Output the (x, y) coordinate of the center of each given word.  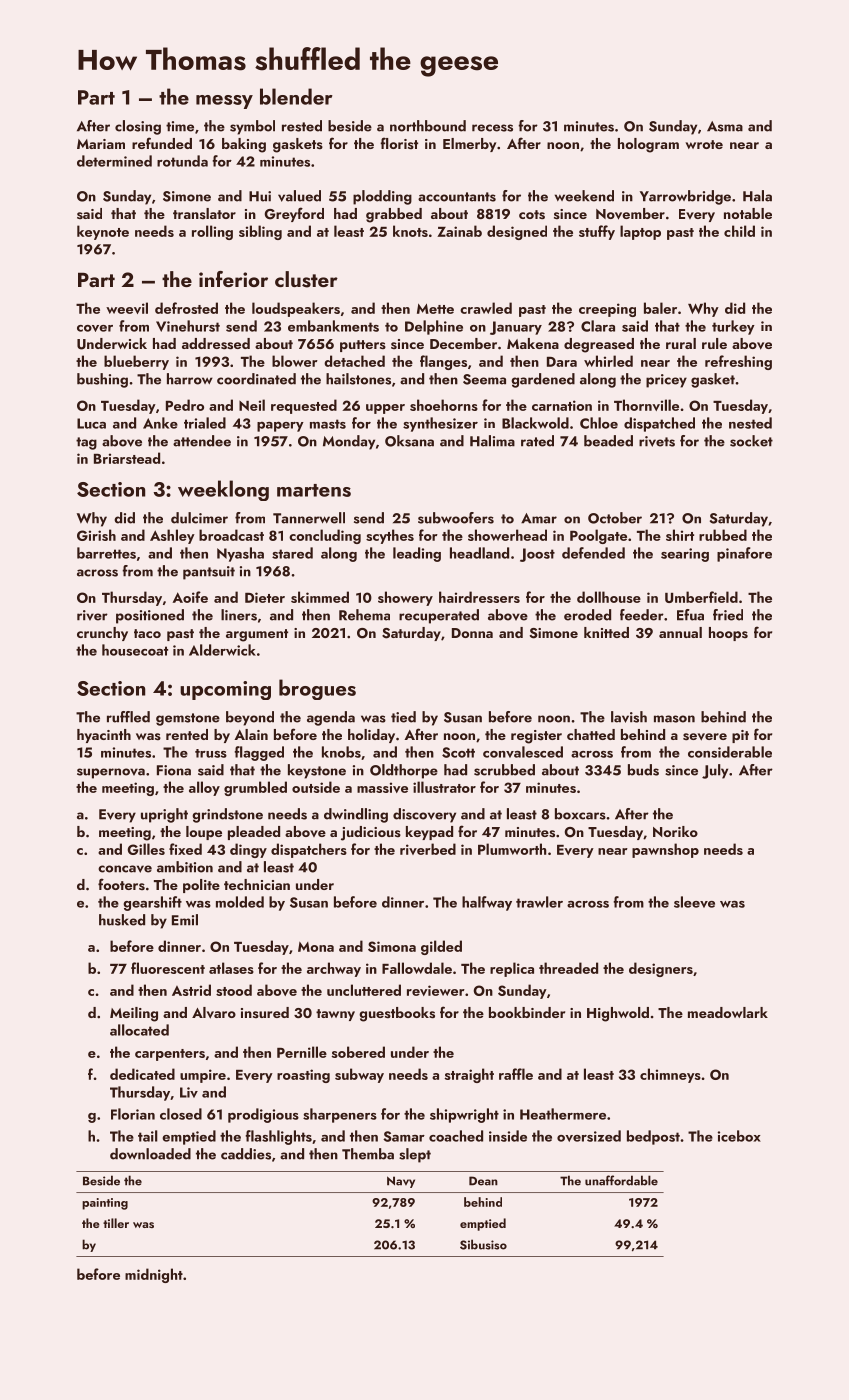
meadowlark (728, 1012)
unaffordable (621, 1180)
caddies (246, 1154)
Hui (260, 196)
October (615, 518)
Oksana (409, 441)
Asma (725, 126)
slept (415, 1155)
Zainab (459, 231)
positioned (150, 616)
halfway (487, 903)
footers (121, 884)
